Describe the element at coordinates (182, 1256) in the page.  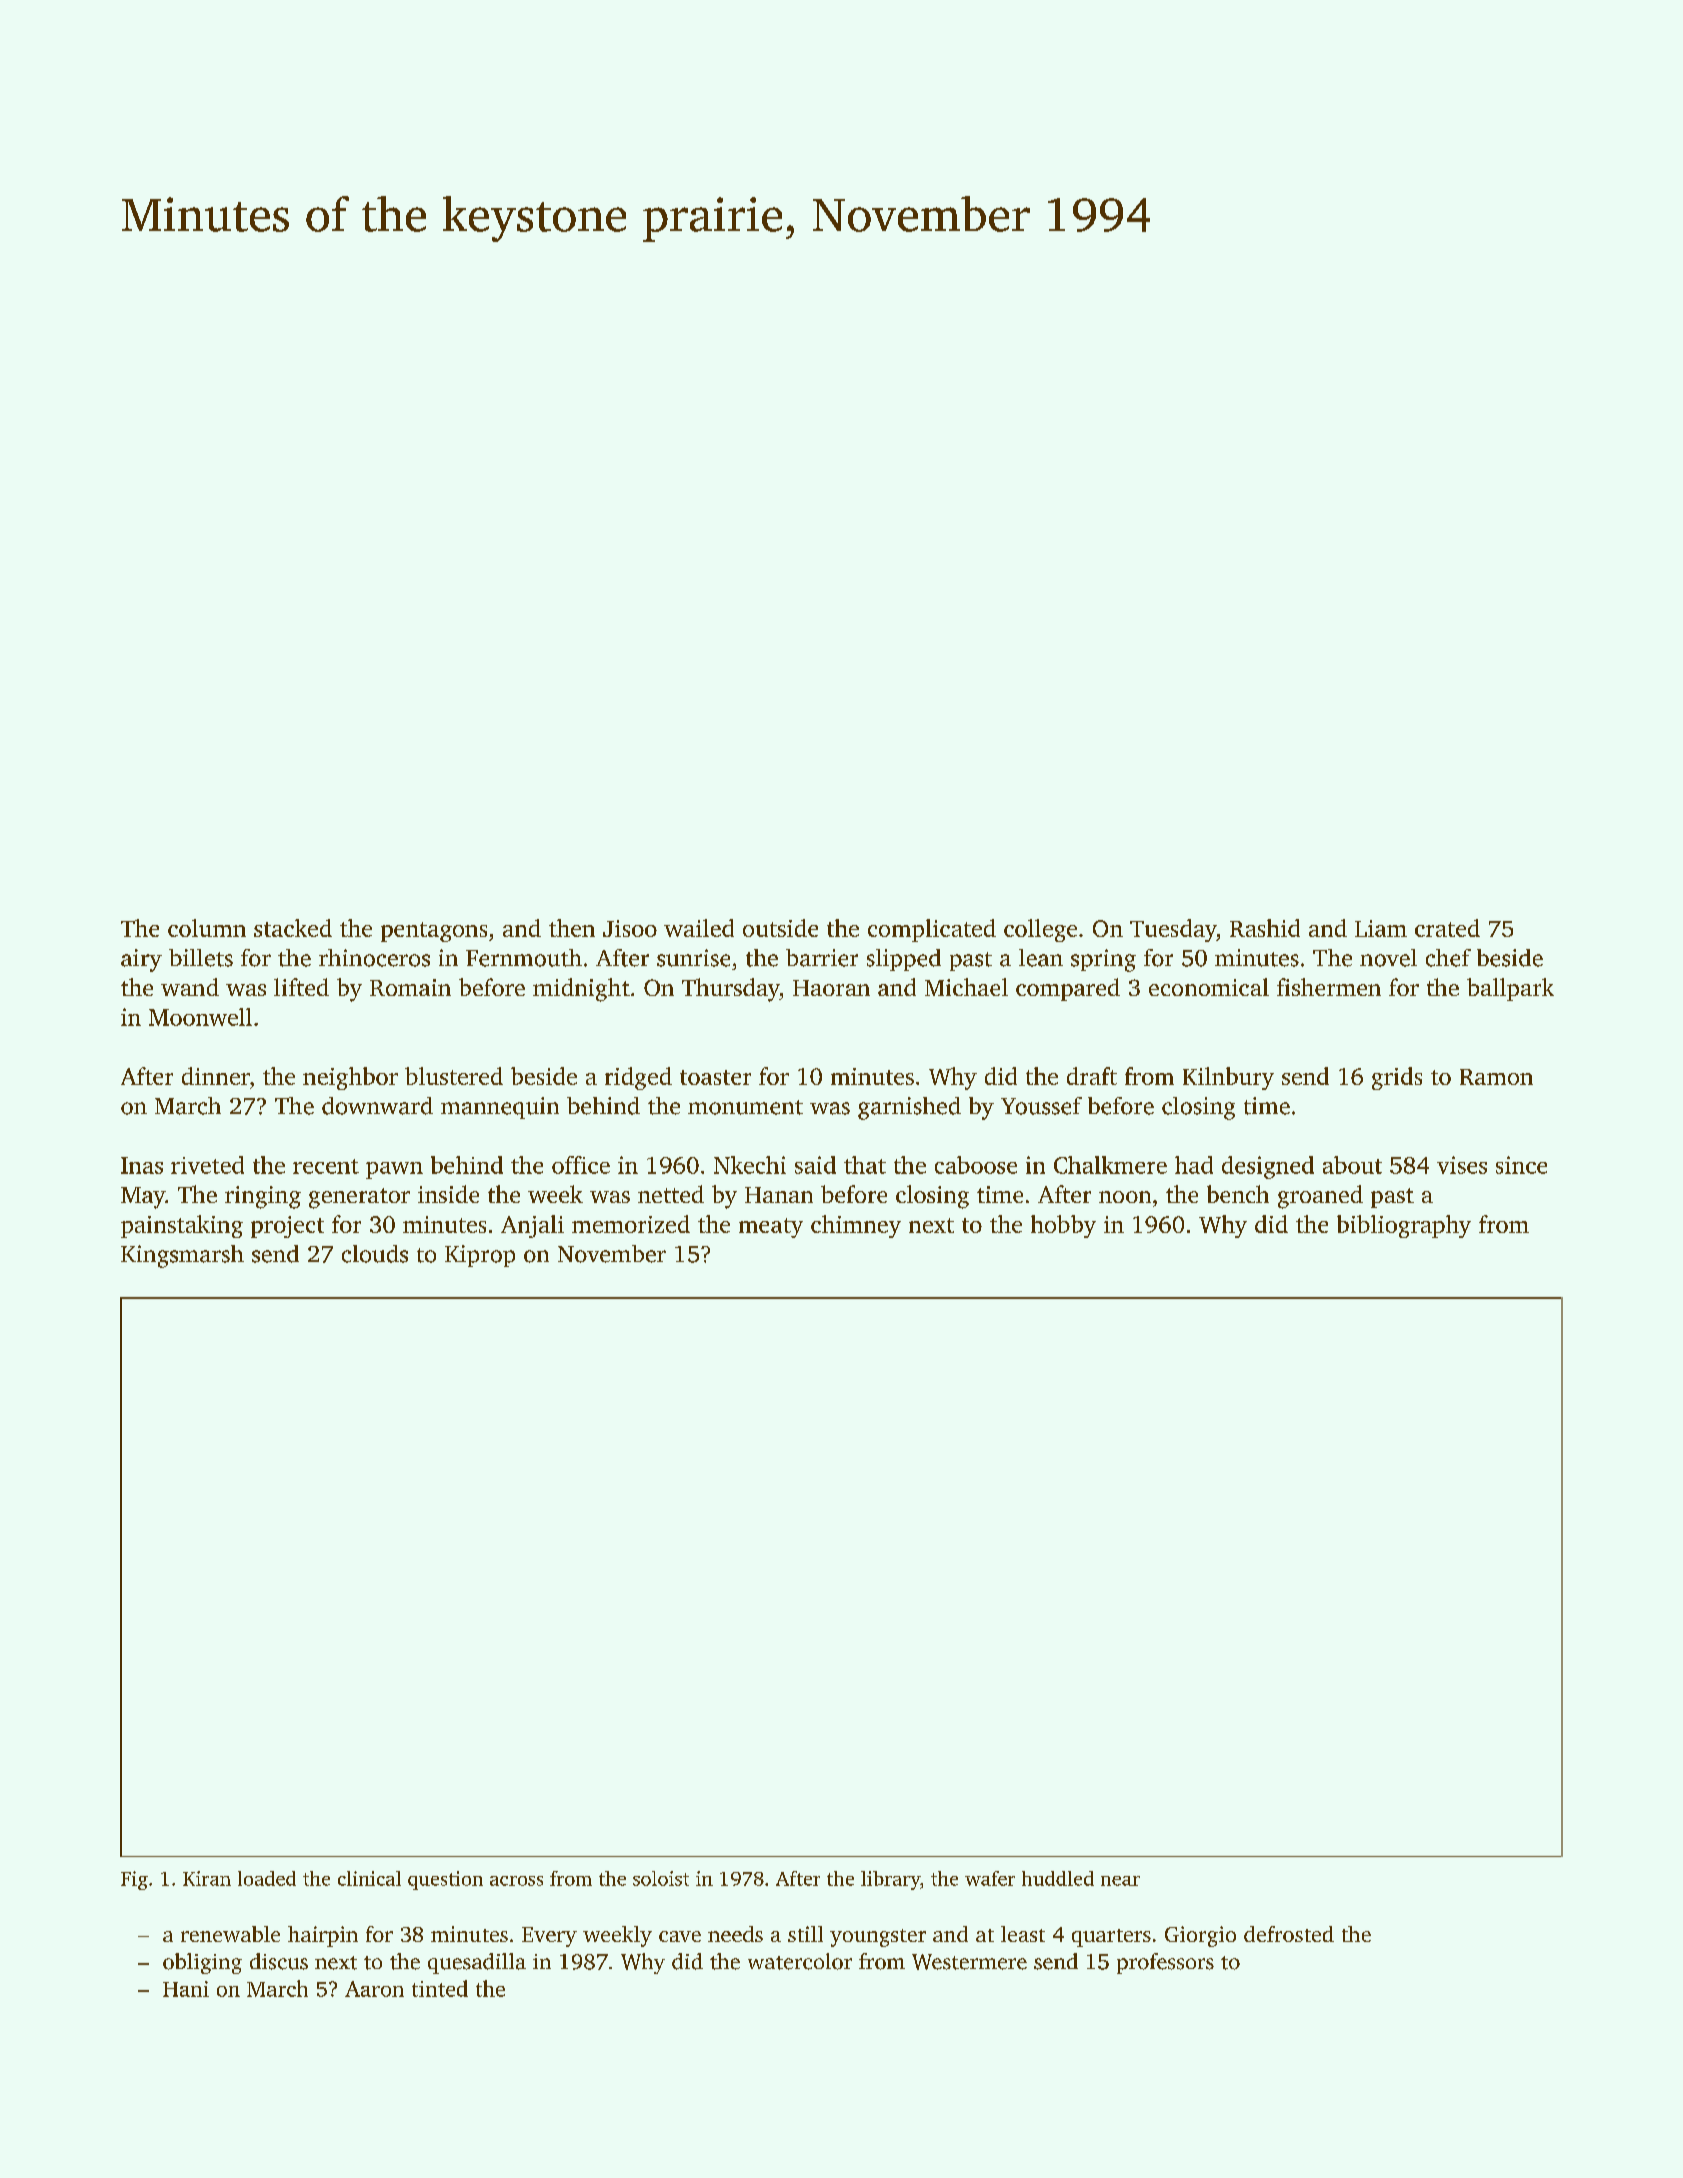
I see `Kingsmarsh` at that location.
